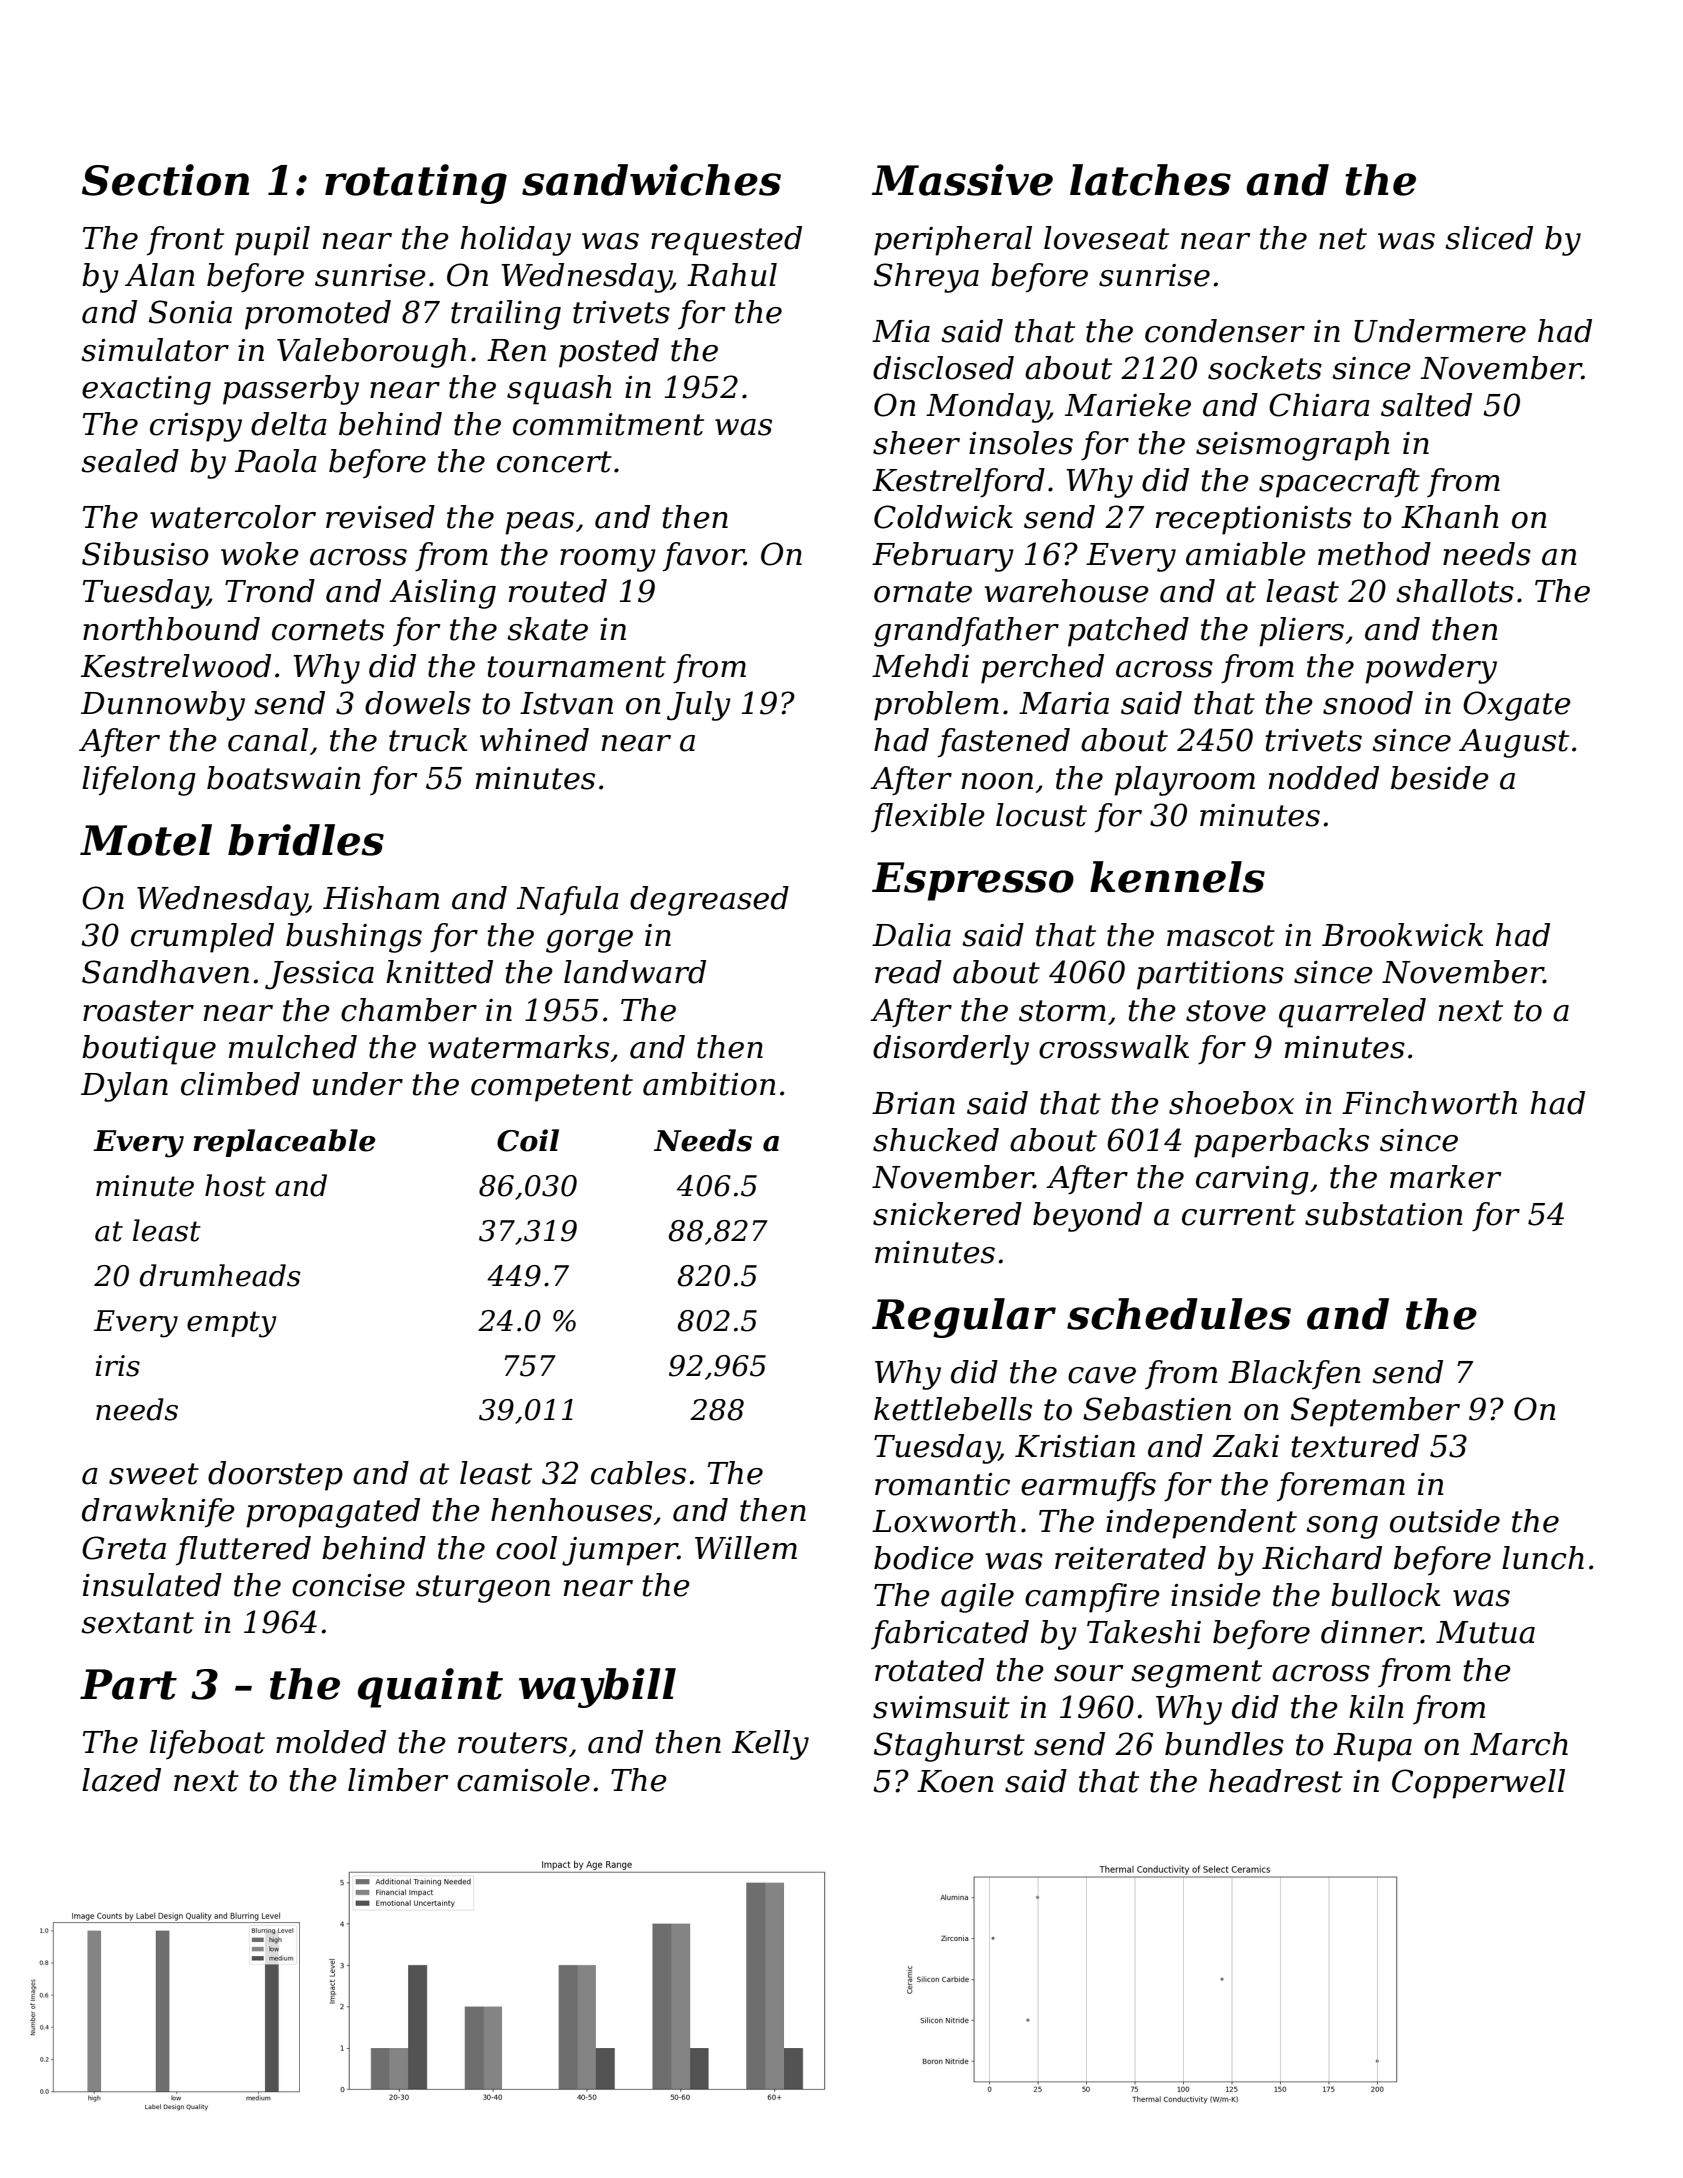 This screenshot has height=2178, width=1683. Describe the element at coordinates (171, 629) in the screenshot. I see `northbound` at that location.
